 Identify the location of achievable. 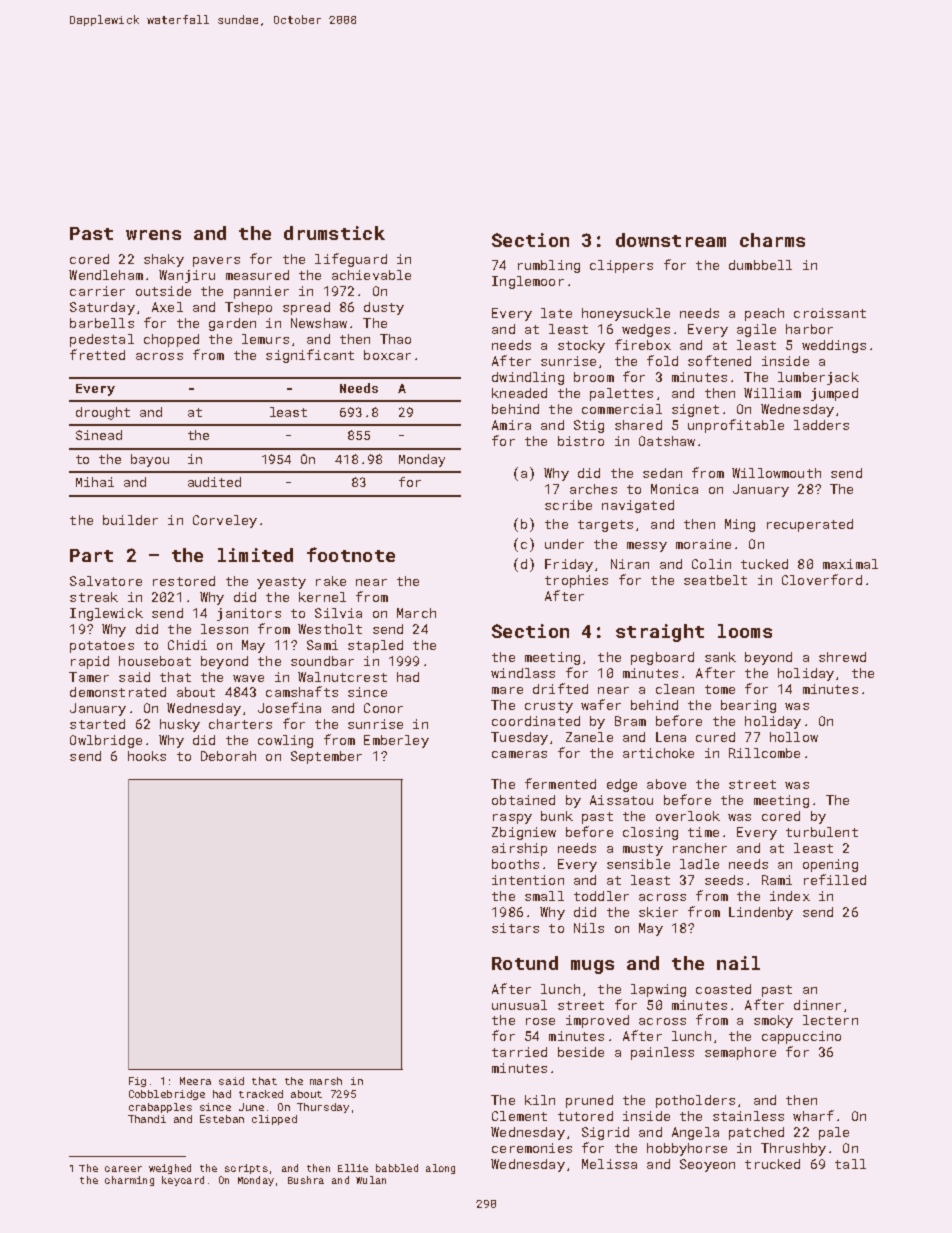
(371, 275).
